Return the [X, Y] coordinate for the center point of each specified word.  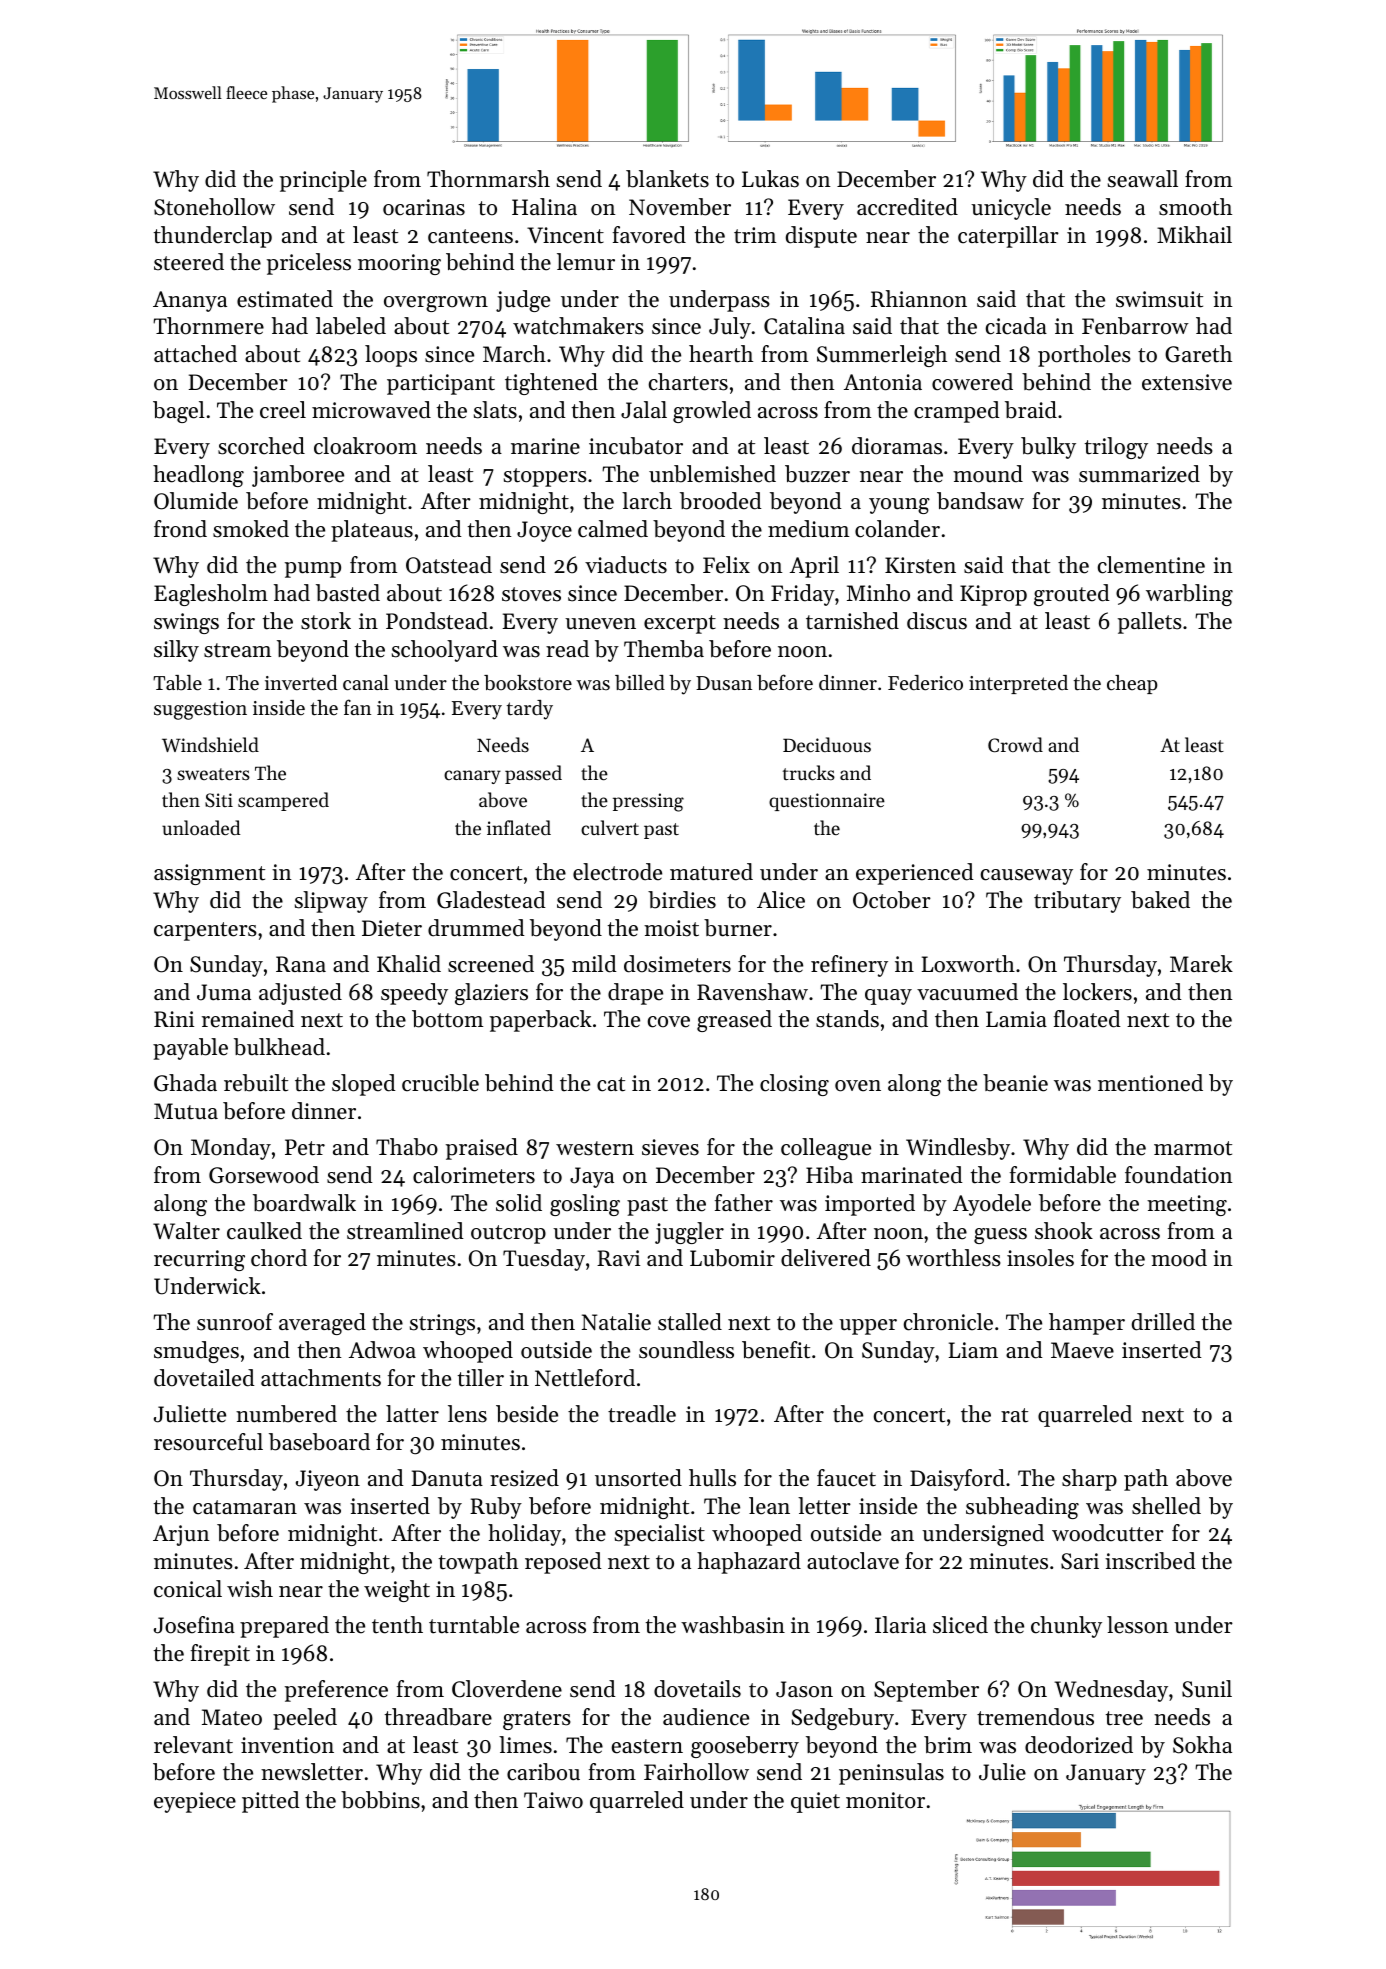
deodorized [1079, 1745]
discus [937, 621]
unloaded [201, 827]
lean [769, 1506]
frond [180, 529]
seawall [1143, 179]
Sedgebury [842, 1719]
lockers [1097, 992]
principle [323, 181]
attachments [321, 1378]
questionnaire [827, 802]
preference [336, 1691]
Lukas [770, 179]
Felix [726, 565]
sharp [1089, 1480]
